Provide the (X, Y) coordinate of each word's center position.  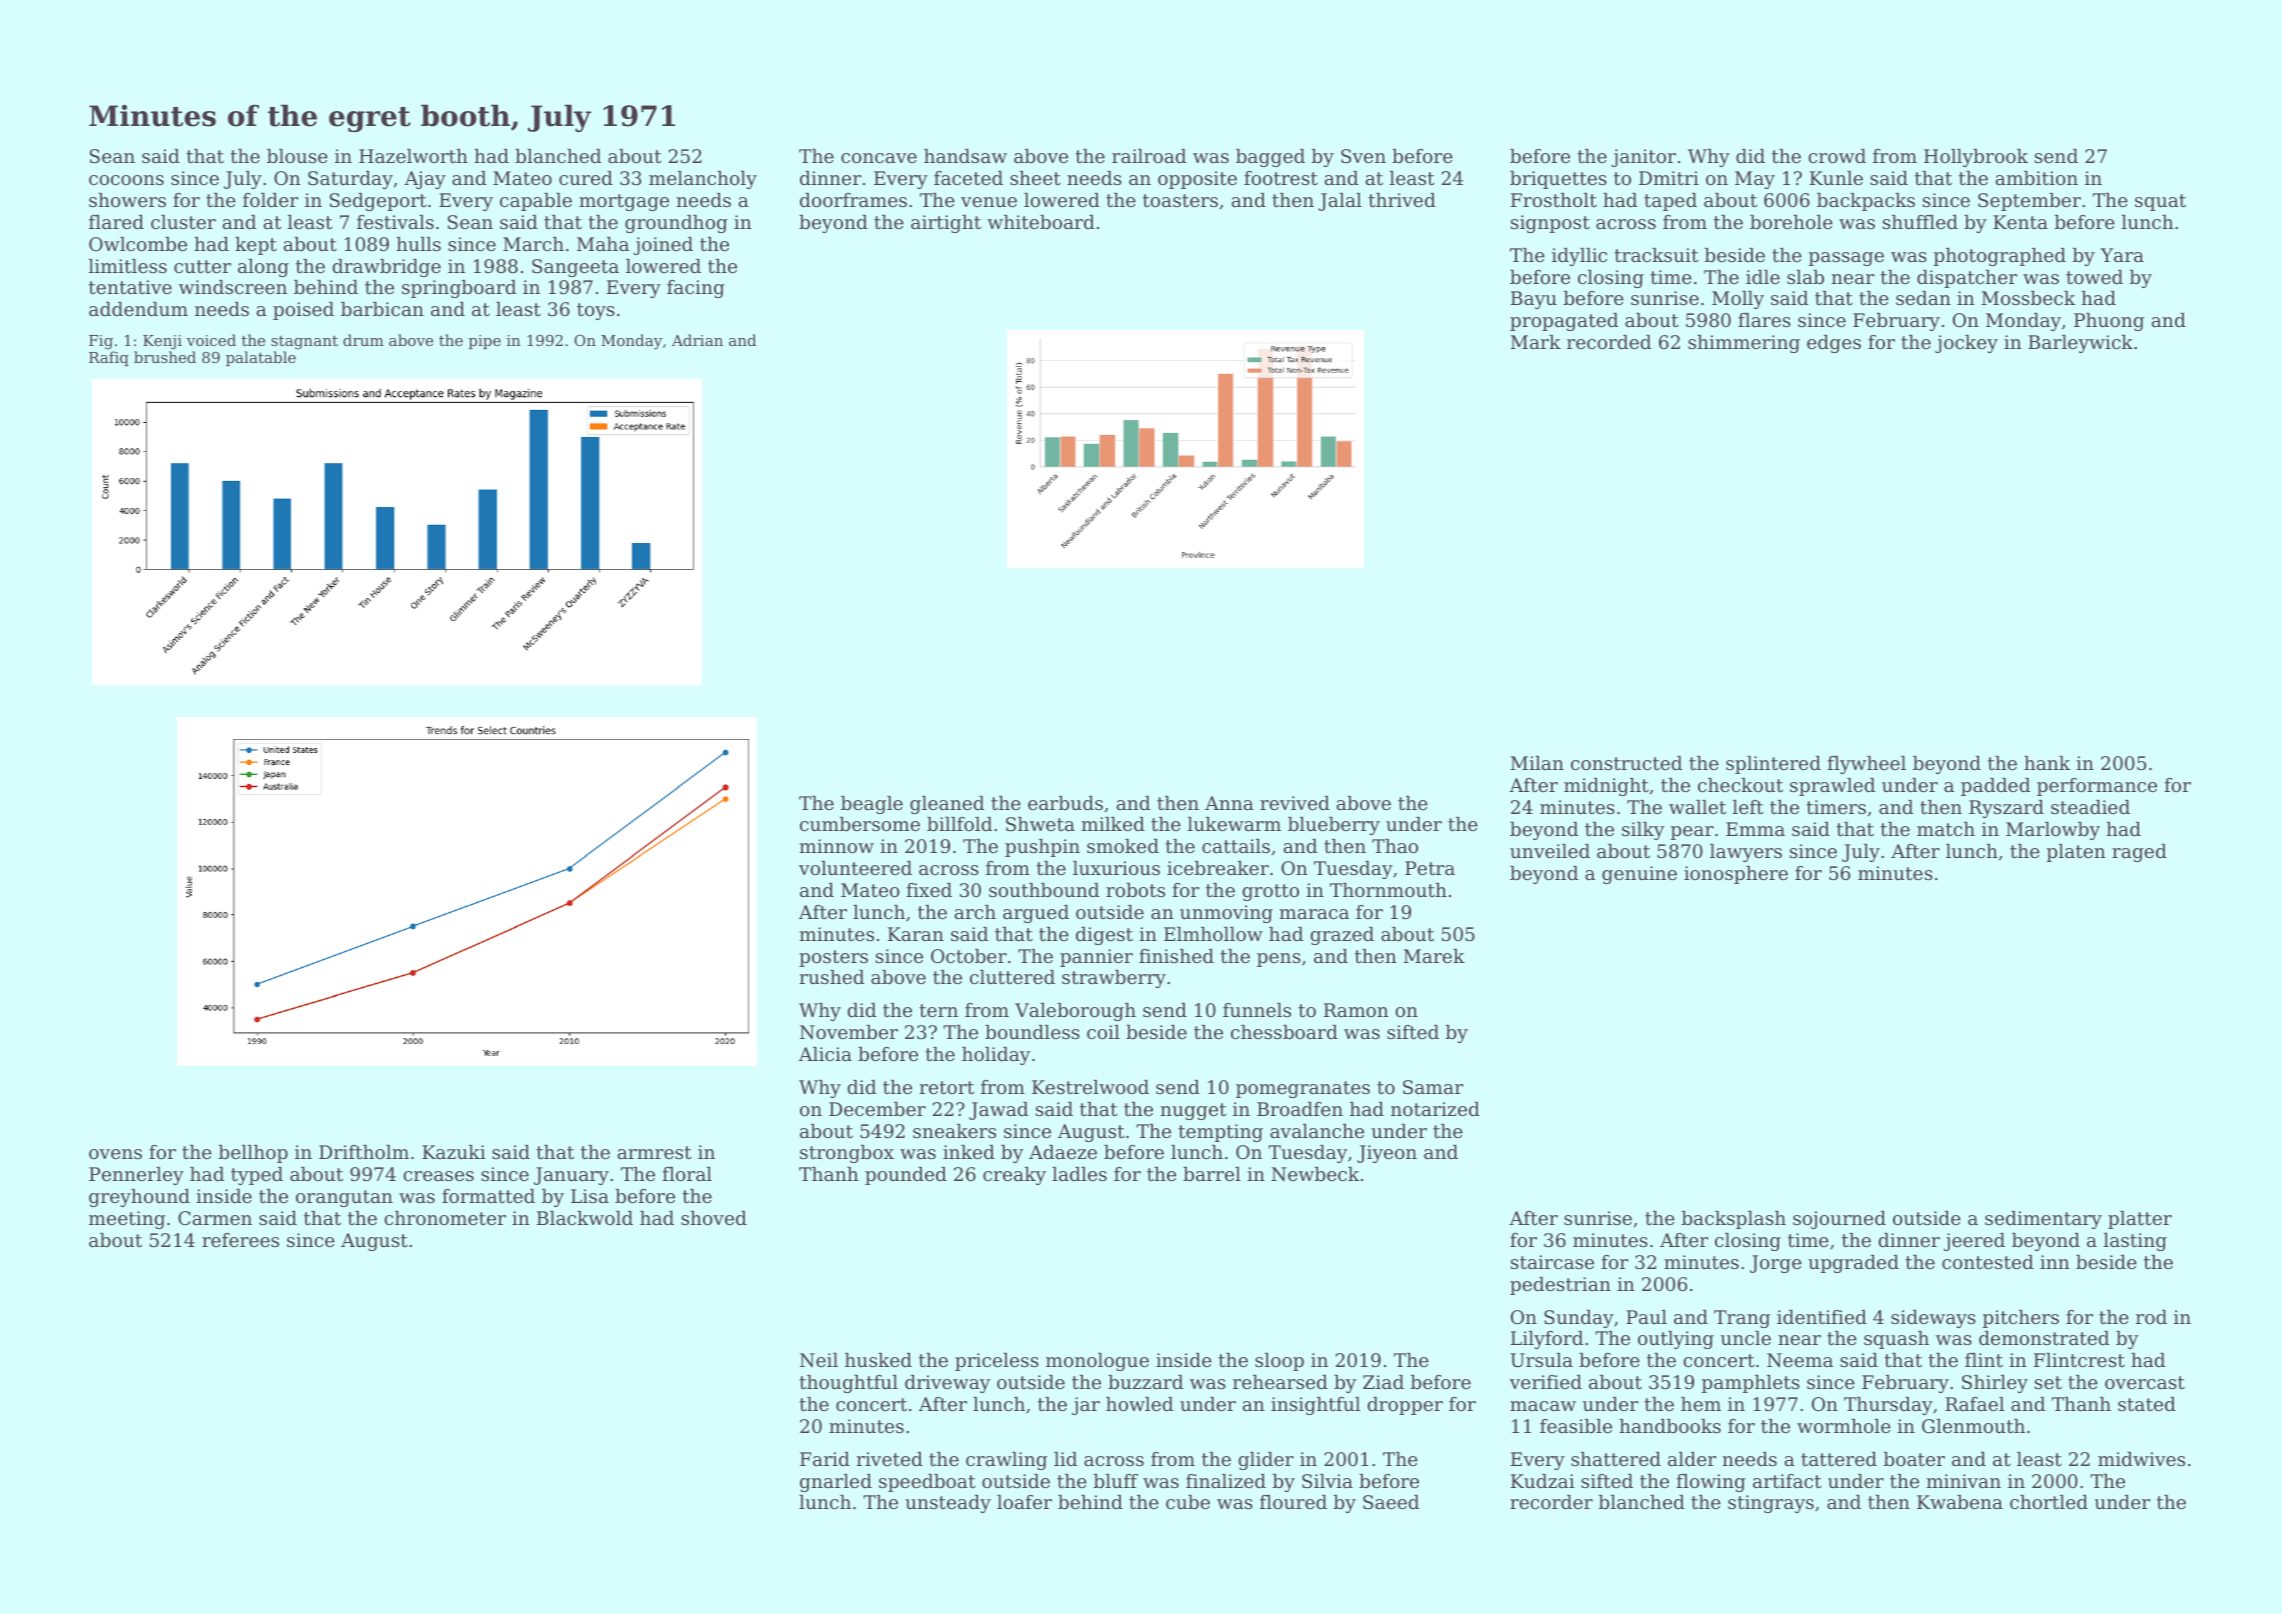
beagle (872, 805)
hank (2047, 763)
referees (240, 1240)
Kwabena (1960, 1502)
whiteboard (1041, 222)
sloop (1279, 1362)
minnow (837, 846)
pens (1279, 960)
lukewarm (1234, 824)
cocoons (126, 180)
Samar (1433, 1087)
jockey (1966, 344)
